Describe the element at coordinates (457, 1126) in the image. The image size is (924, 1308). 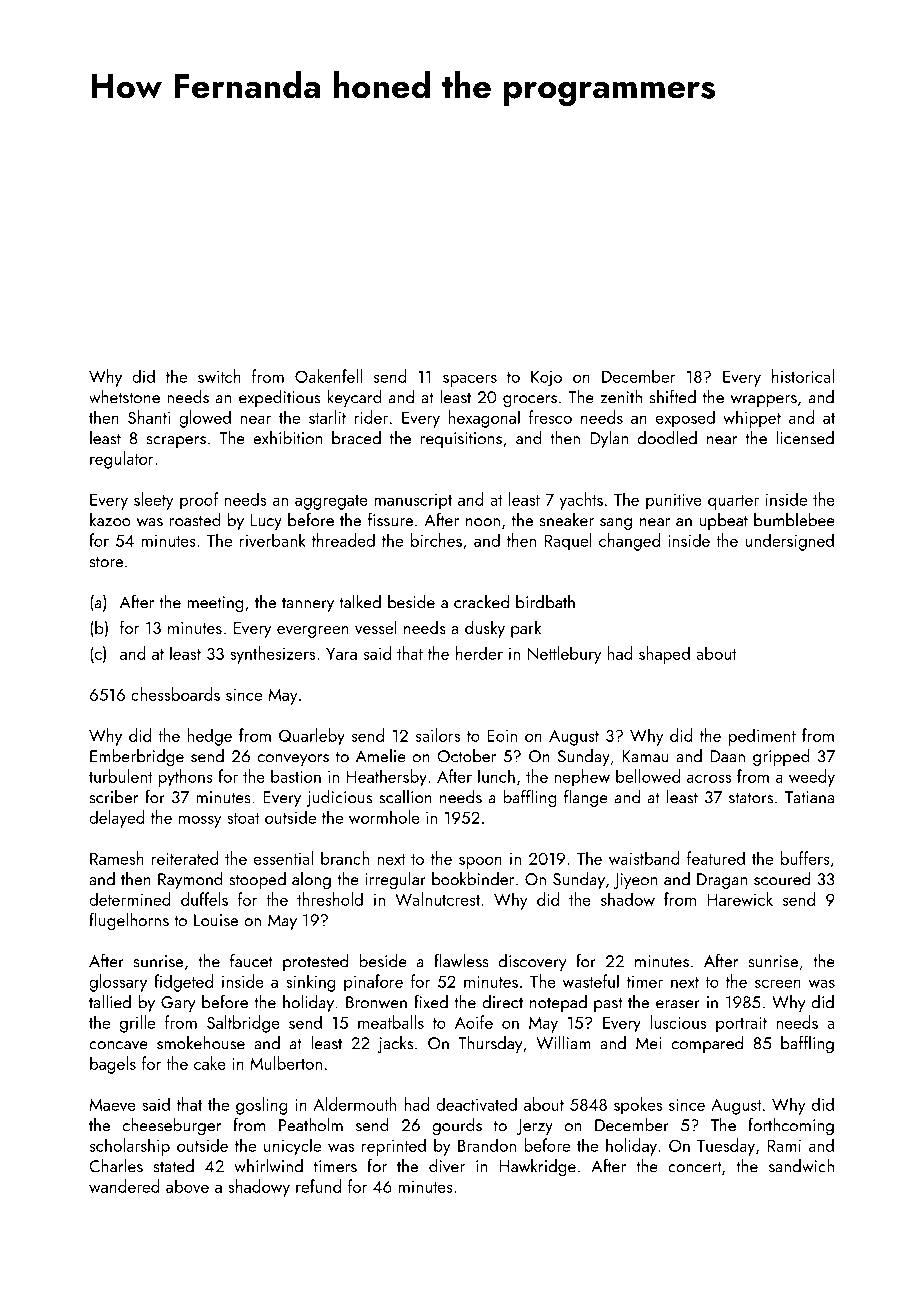
I see `gourds` at that location.
